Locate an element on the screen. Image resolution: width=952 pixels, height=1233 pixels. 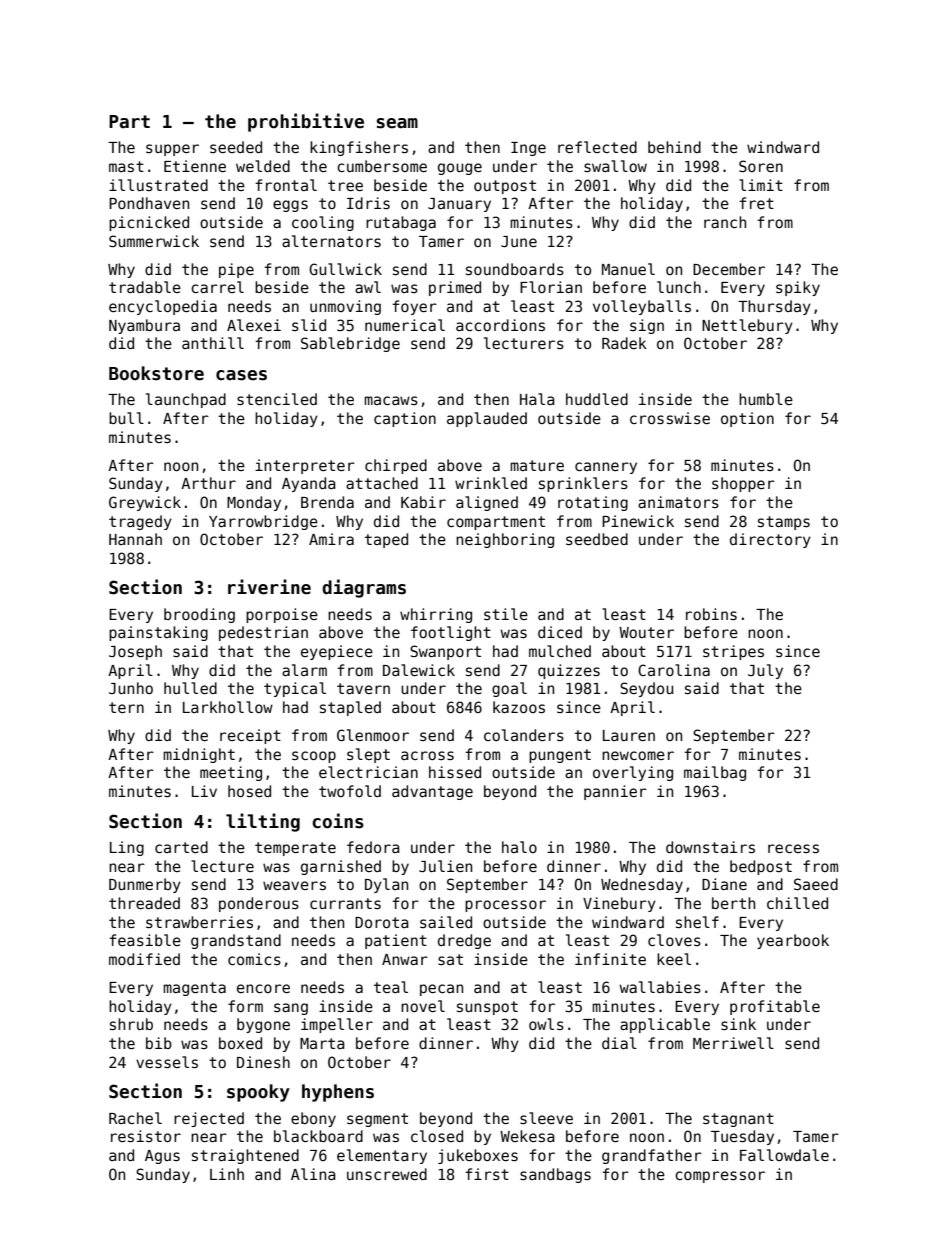
Bookstore is located at coordinates (156, 373).
